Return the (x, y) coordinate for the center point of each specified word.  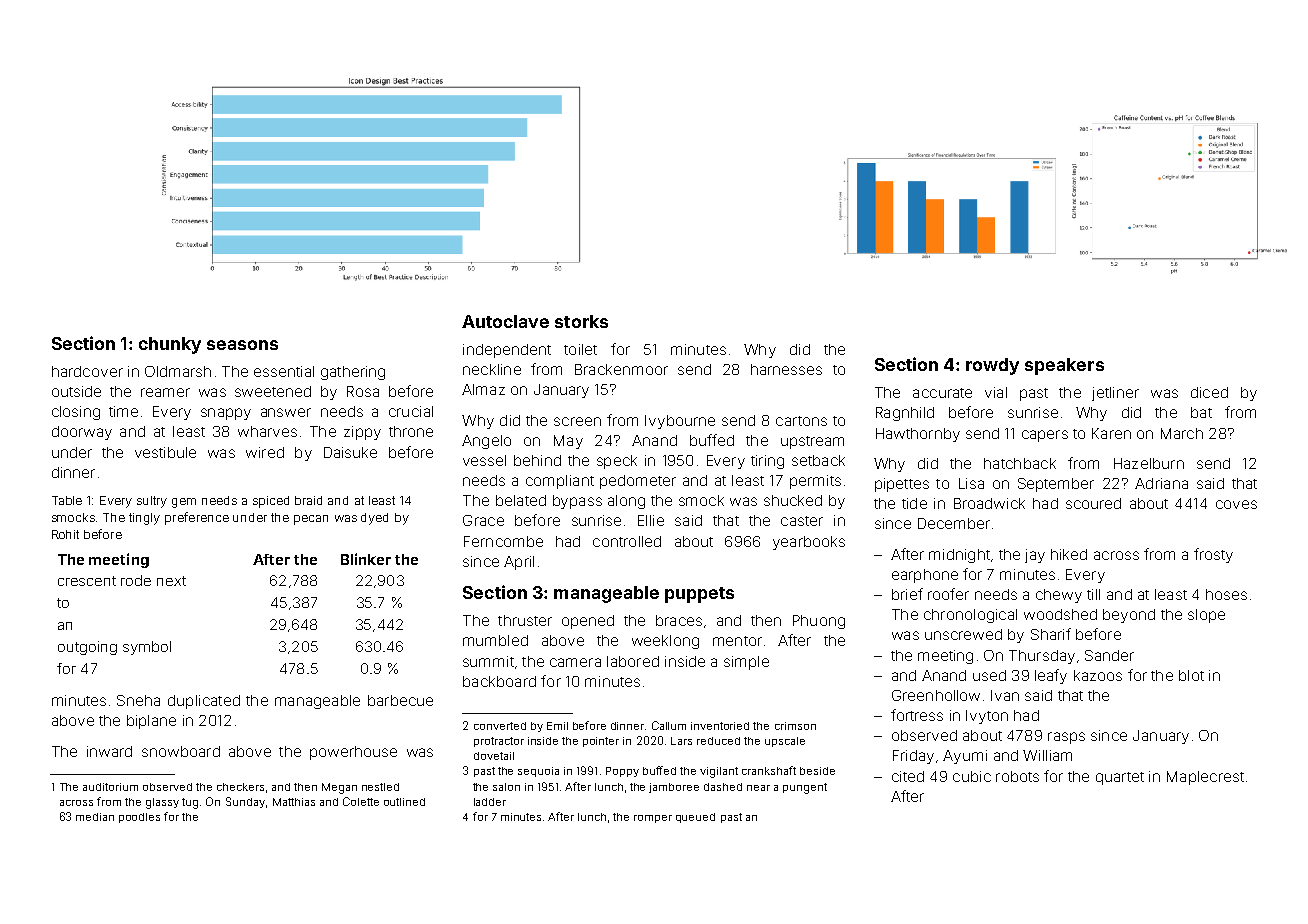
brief (907, 594)
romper (653, 819)
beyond (1129, 616)
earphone (925, 576)
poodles (139, 818)
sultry (152, 502)
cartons (801, 421)
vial (996, 392)
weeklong (665, 642)
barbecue (400, 700)
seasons (242, 345)
